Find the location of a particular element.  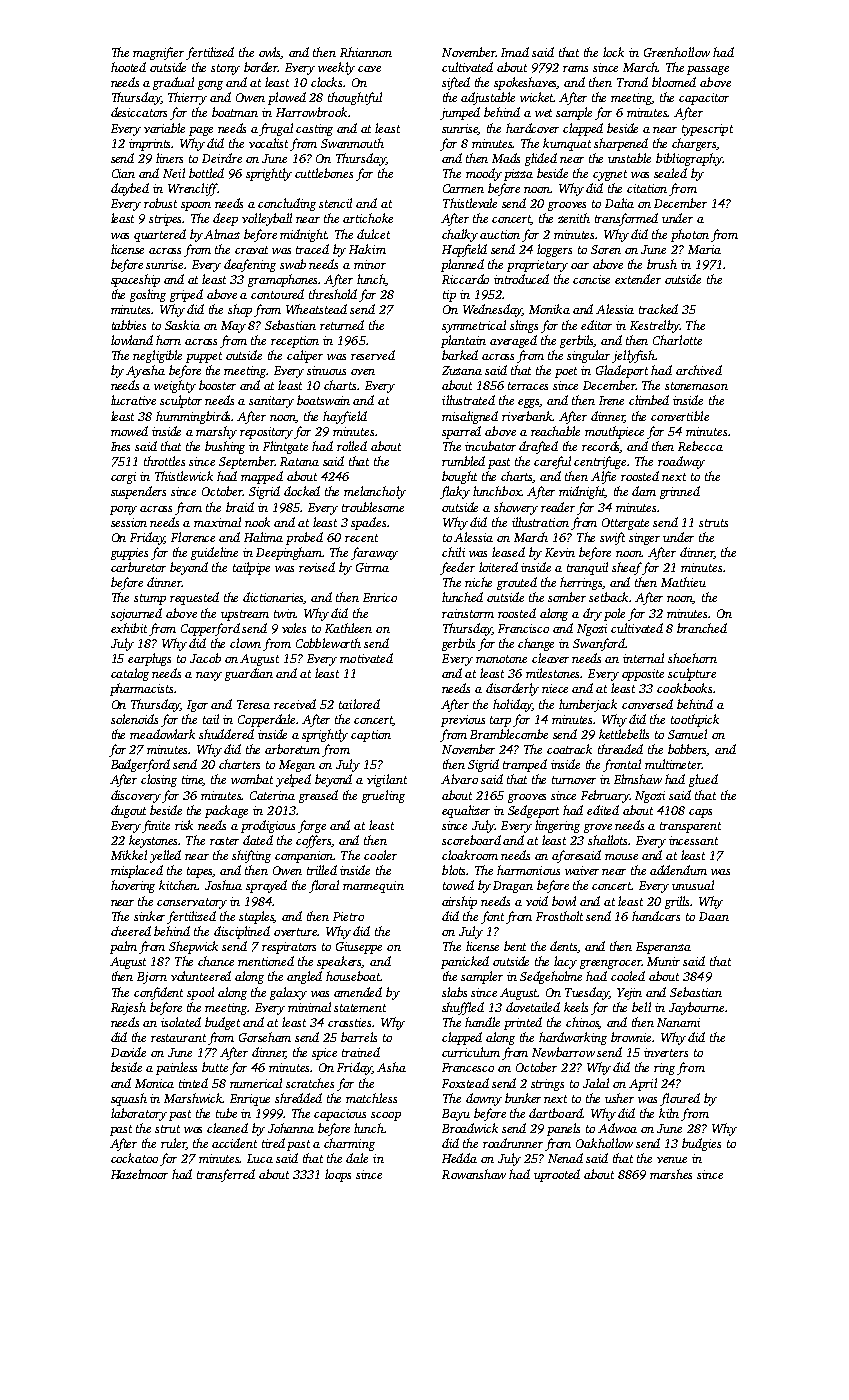

records is located at coordinates (601, 447).
